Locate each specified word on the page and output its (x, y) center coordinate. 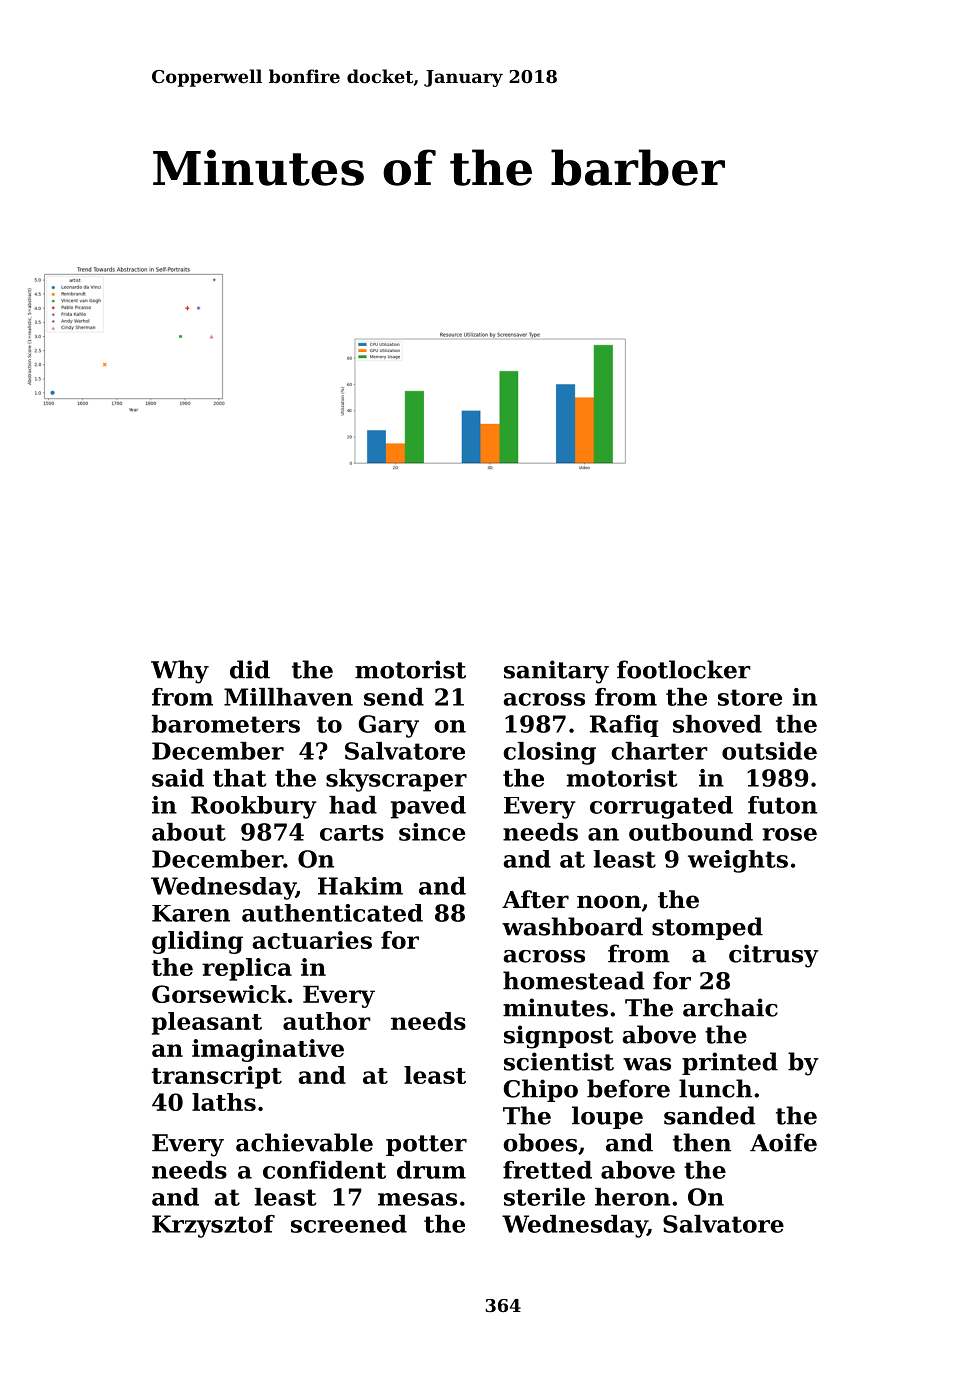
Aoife (783, 1142)
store (750, 697)
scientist (559, 1061)
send (394, 697)
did (250, 669)
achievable (304, 1142)
